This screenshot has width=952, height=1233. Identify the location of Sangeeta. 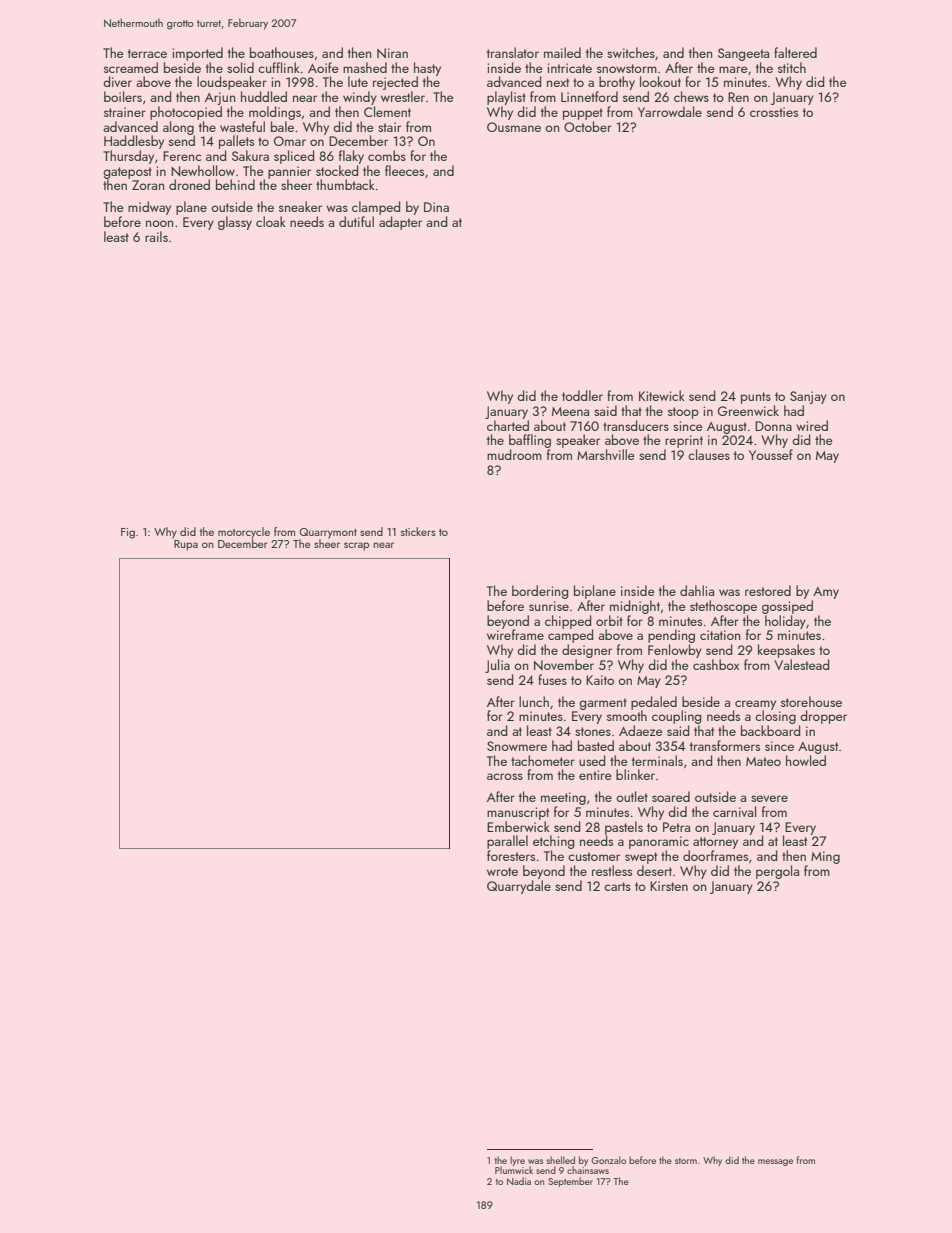
(743, 54).
